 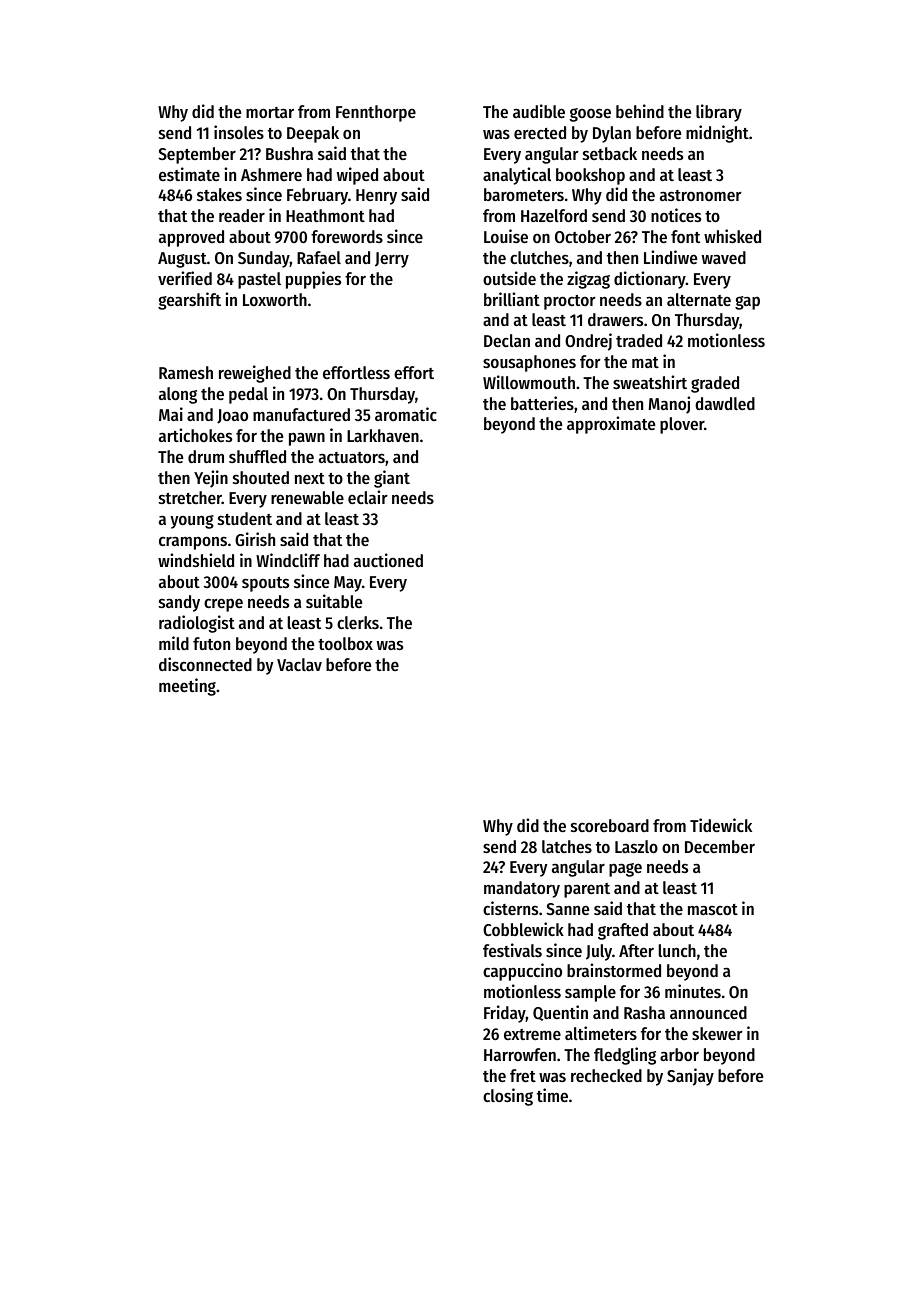 What do you see at coordinates (610, 825) in the screenshot?
I see `scoreboard` at bounding box center [610, 825].
